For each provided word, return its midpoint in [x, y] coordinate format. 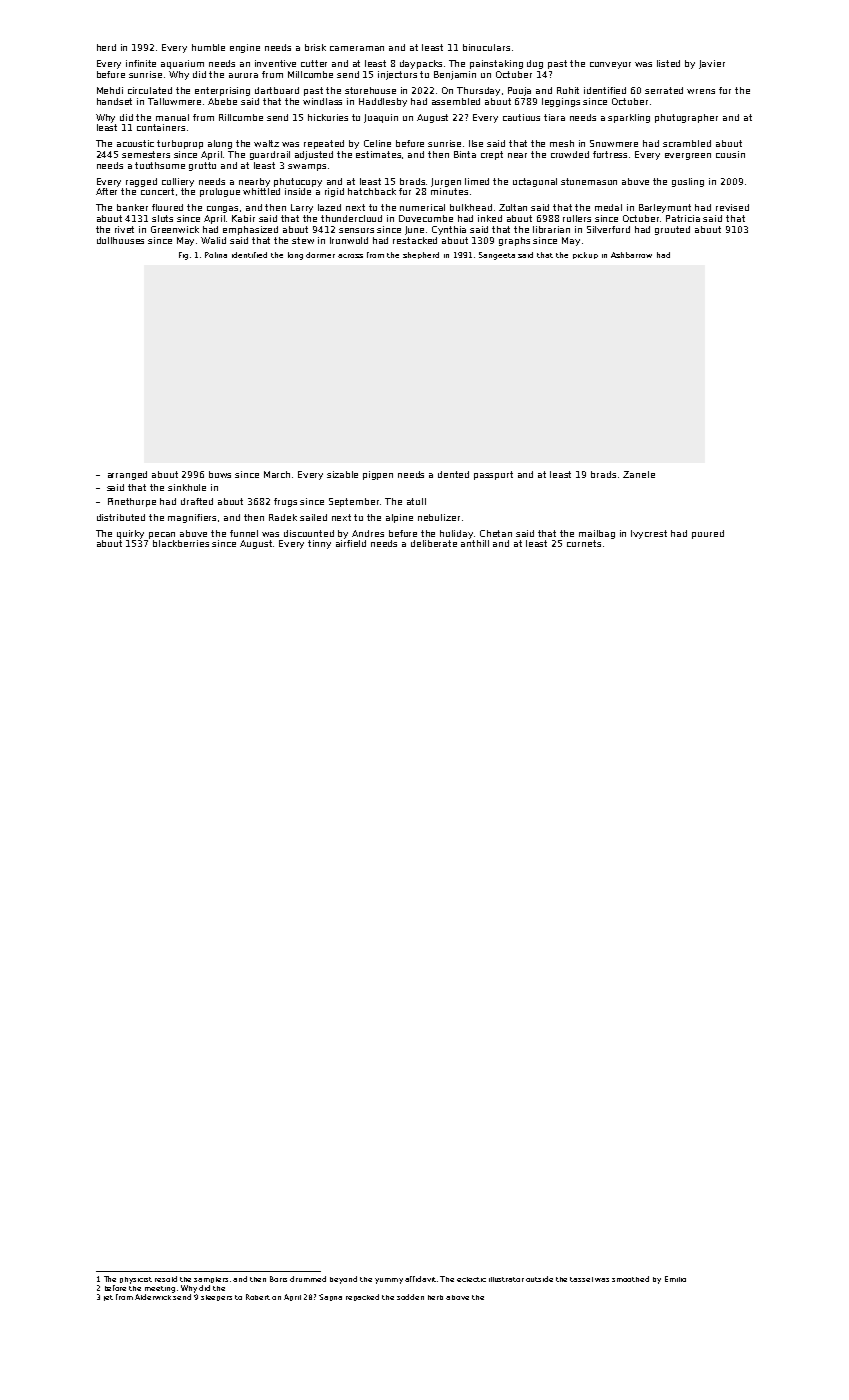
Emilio [675, 1279]
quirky [130, 534]
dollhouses [120, 240]
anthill [475, 543]
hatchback [372, 191]
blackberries [181, 543]
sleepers [216, 1298]
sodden [410, 1297]
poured [708, 534]
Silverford [608, 229]
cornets [584, 543]
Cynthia [449, 230]
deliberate [434, 543]
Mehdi [110, 90]
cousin [730, 154]
